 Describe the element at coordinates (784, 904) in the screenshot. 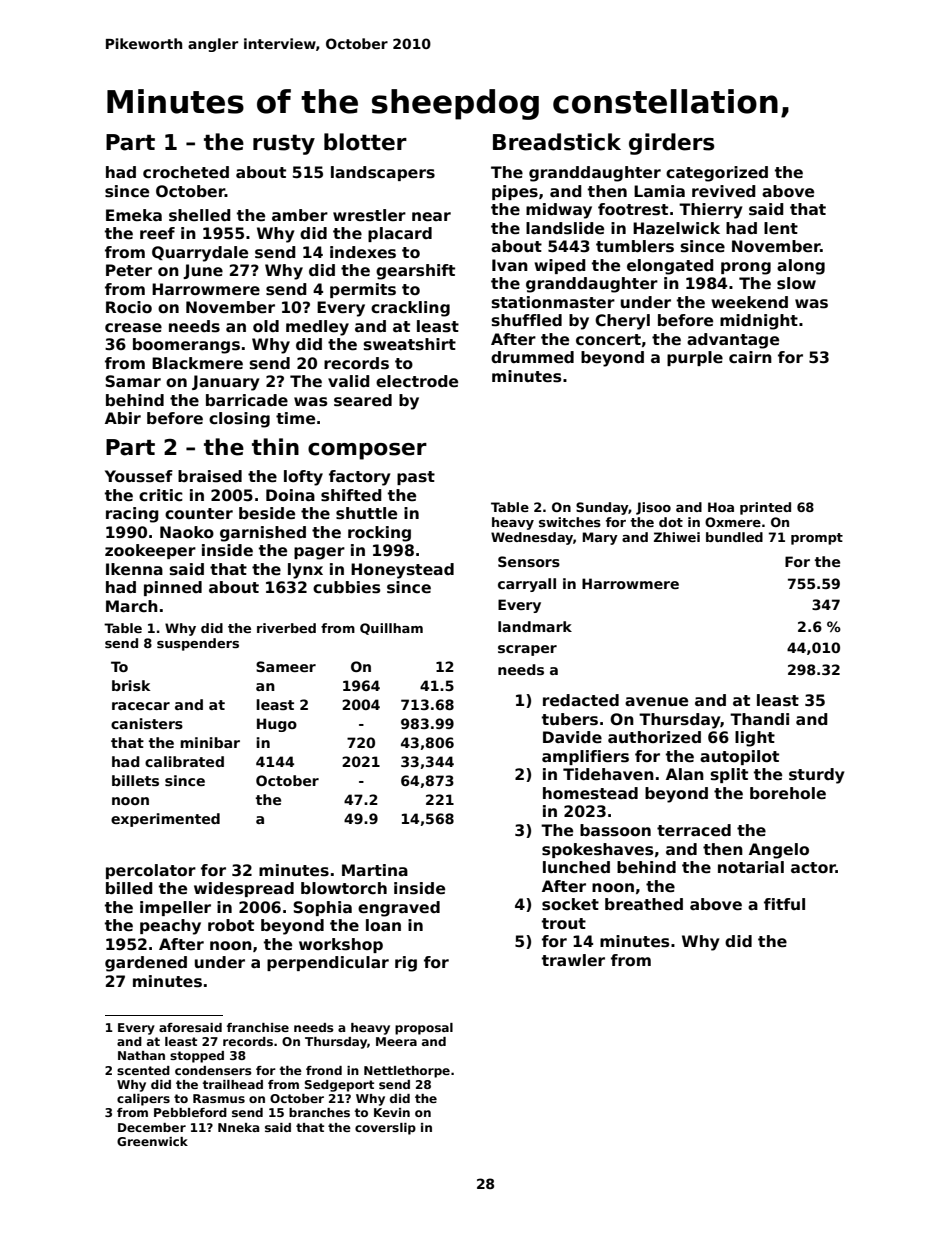

I see `fitful` at that location.
